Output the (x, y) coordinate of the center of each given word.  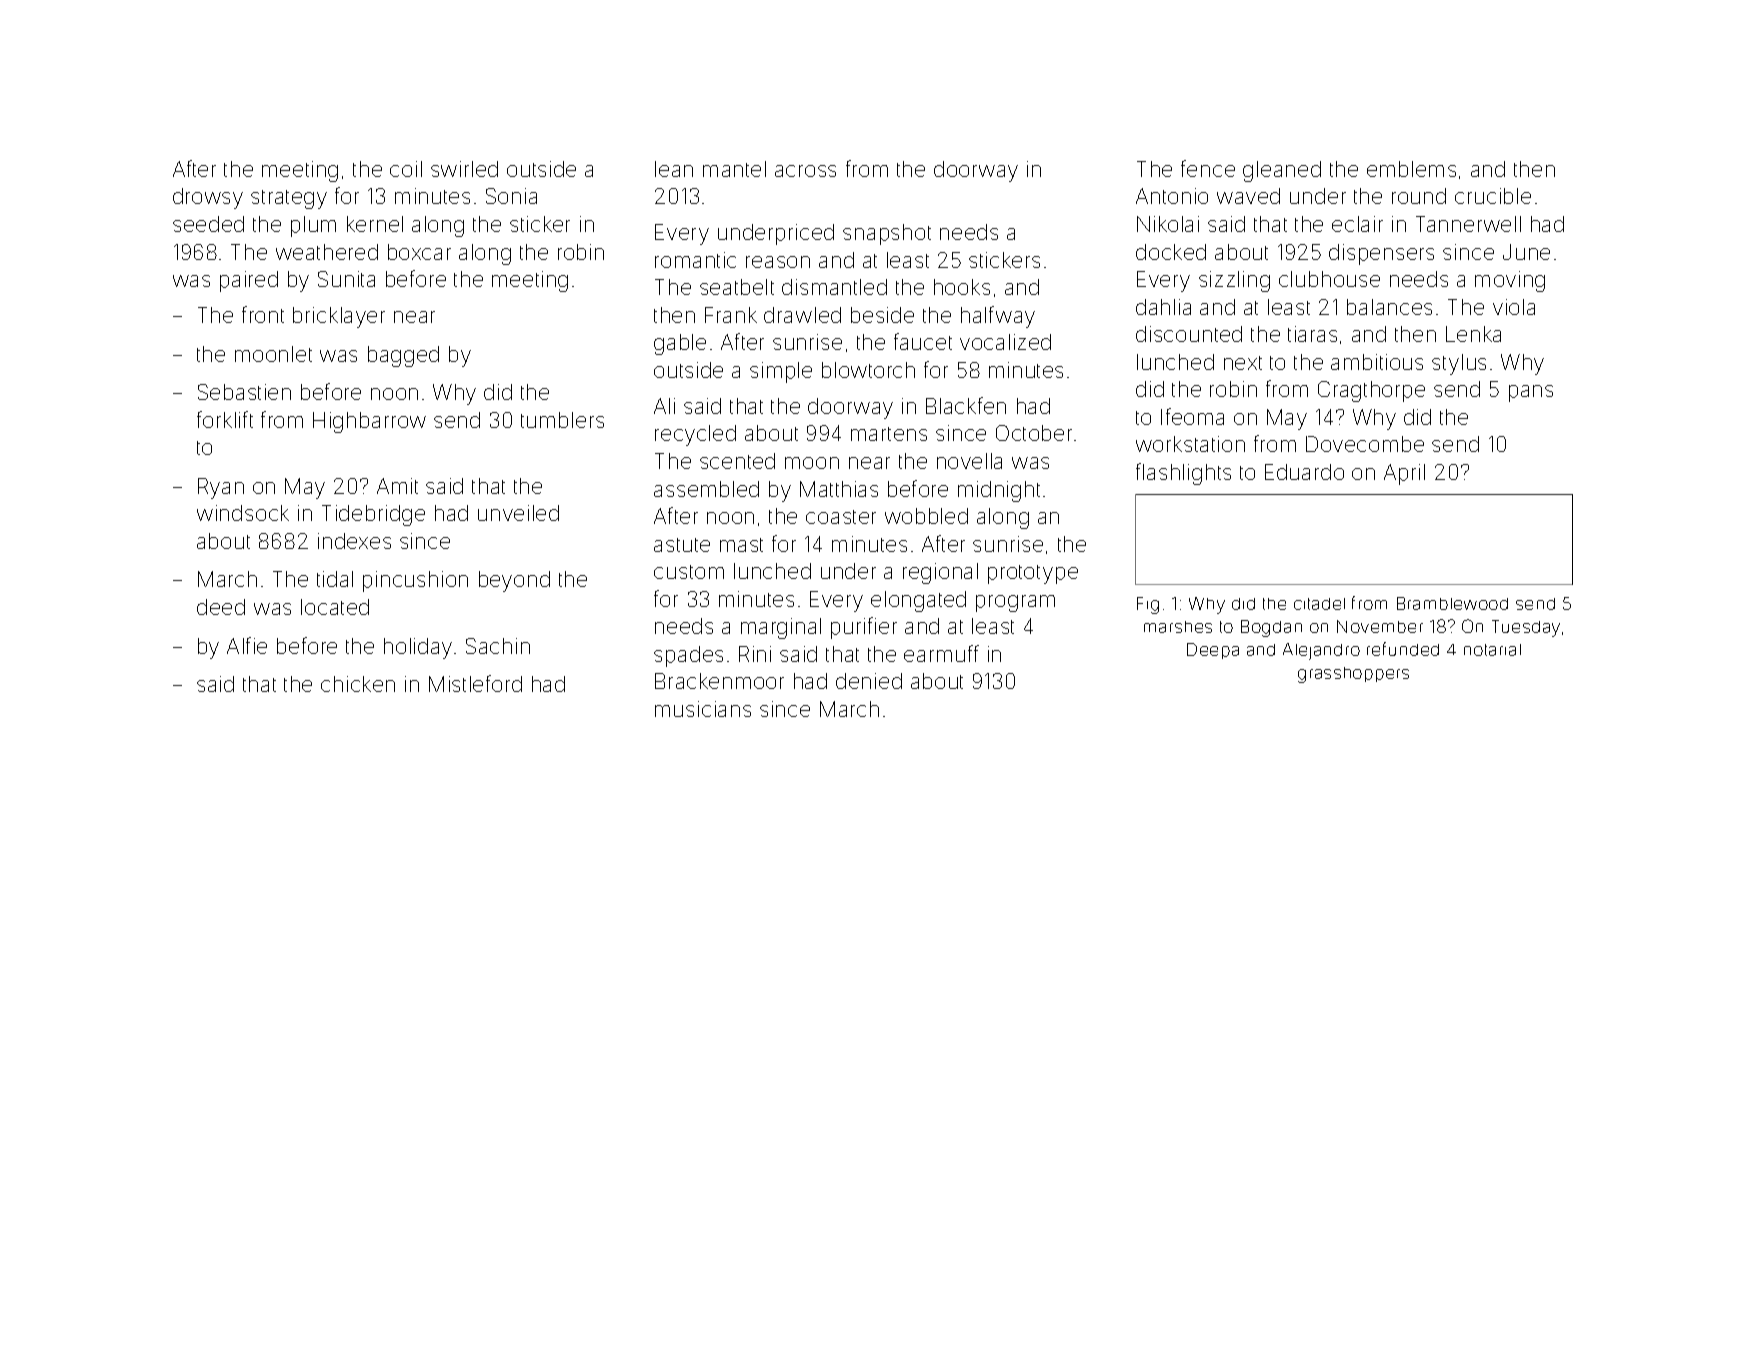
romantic (695, 260)
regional (940, 573)
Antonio (1172, 196)
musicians (703, 709)
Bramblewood (1452, 603)
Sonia (511, 196)
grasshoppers (1353, 675)
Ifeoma (1192, 416)
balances (1389, 307)
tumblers (562, 420)
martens (889, 434)
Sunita (346, 279)
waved (1248, 196)
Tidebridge (373, 515)
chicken (358, 684)
